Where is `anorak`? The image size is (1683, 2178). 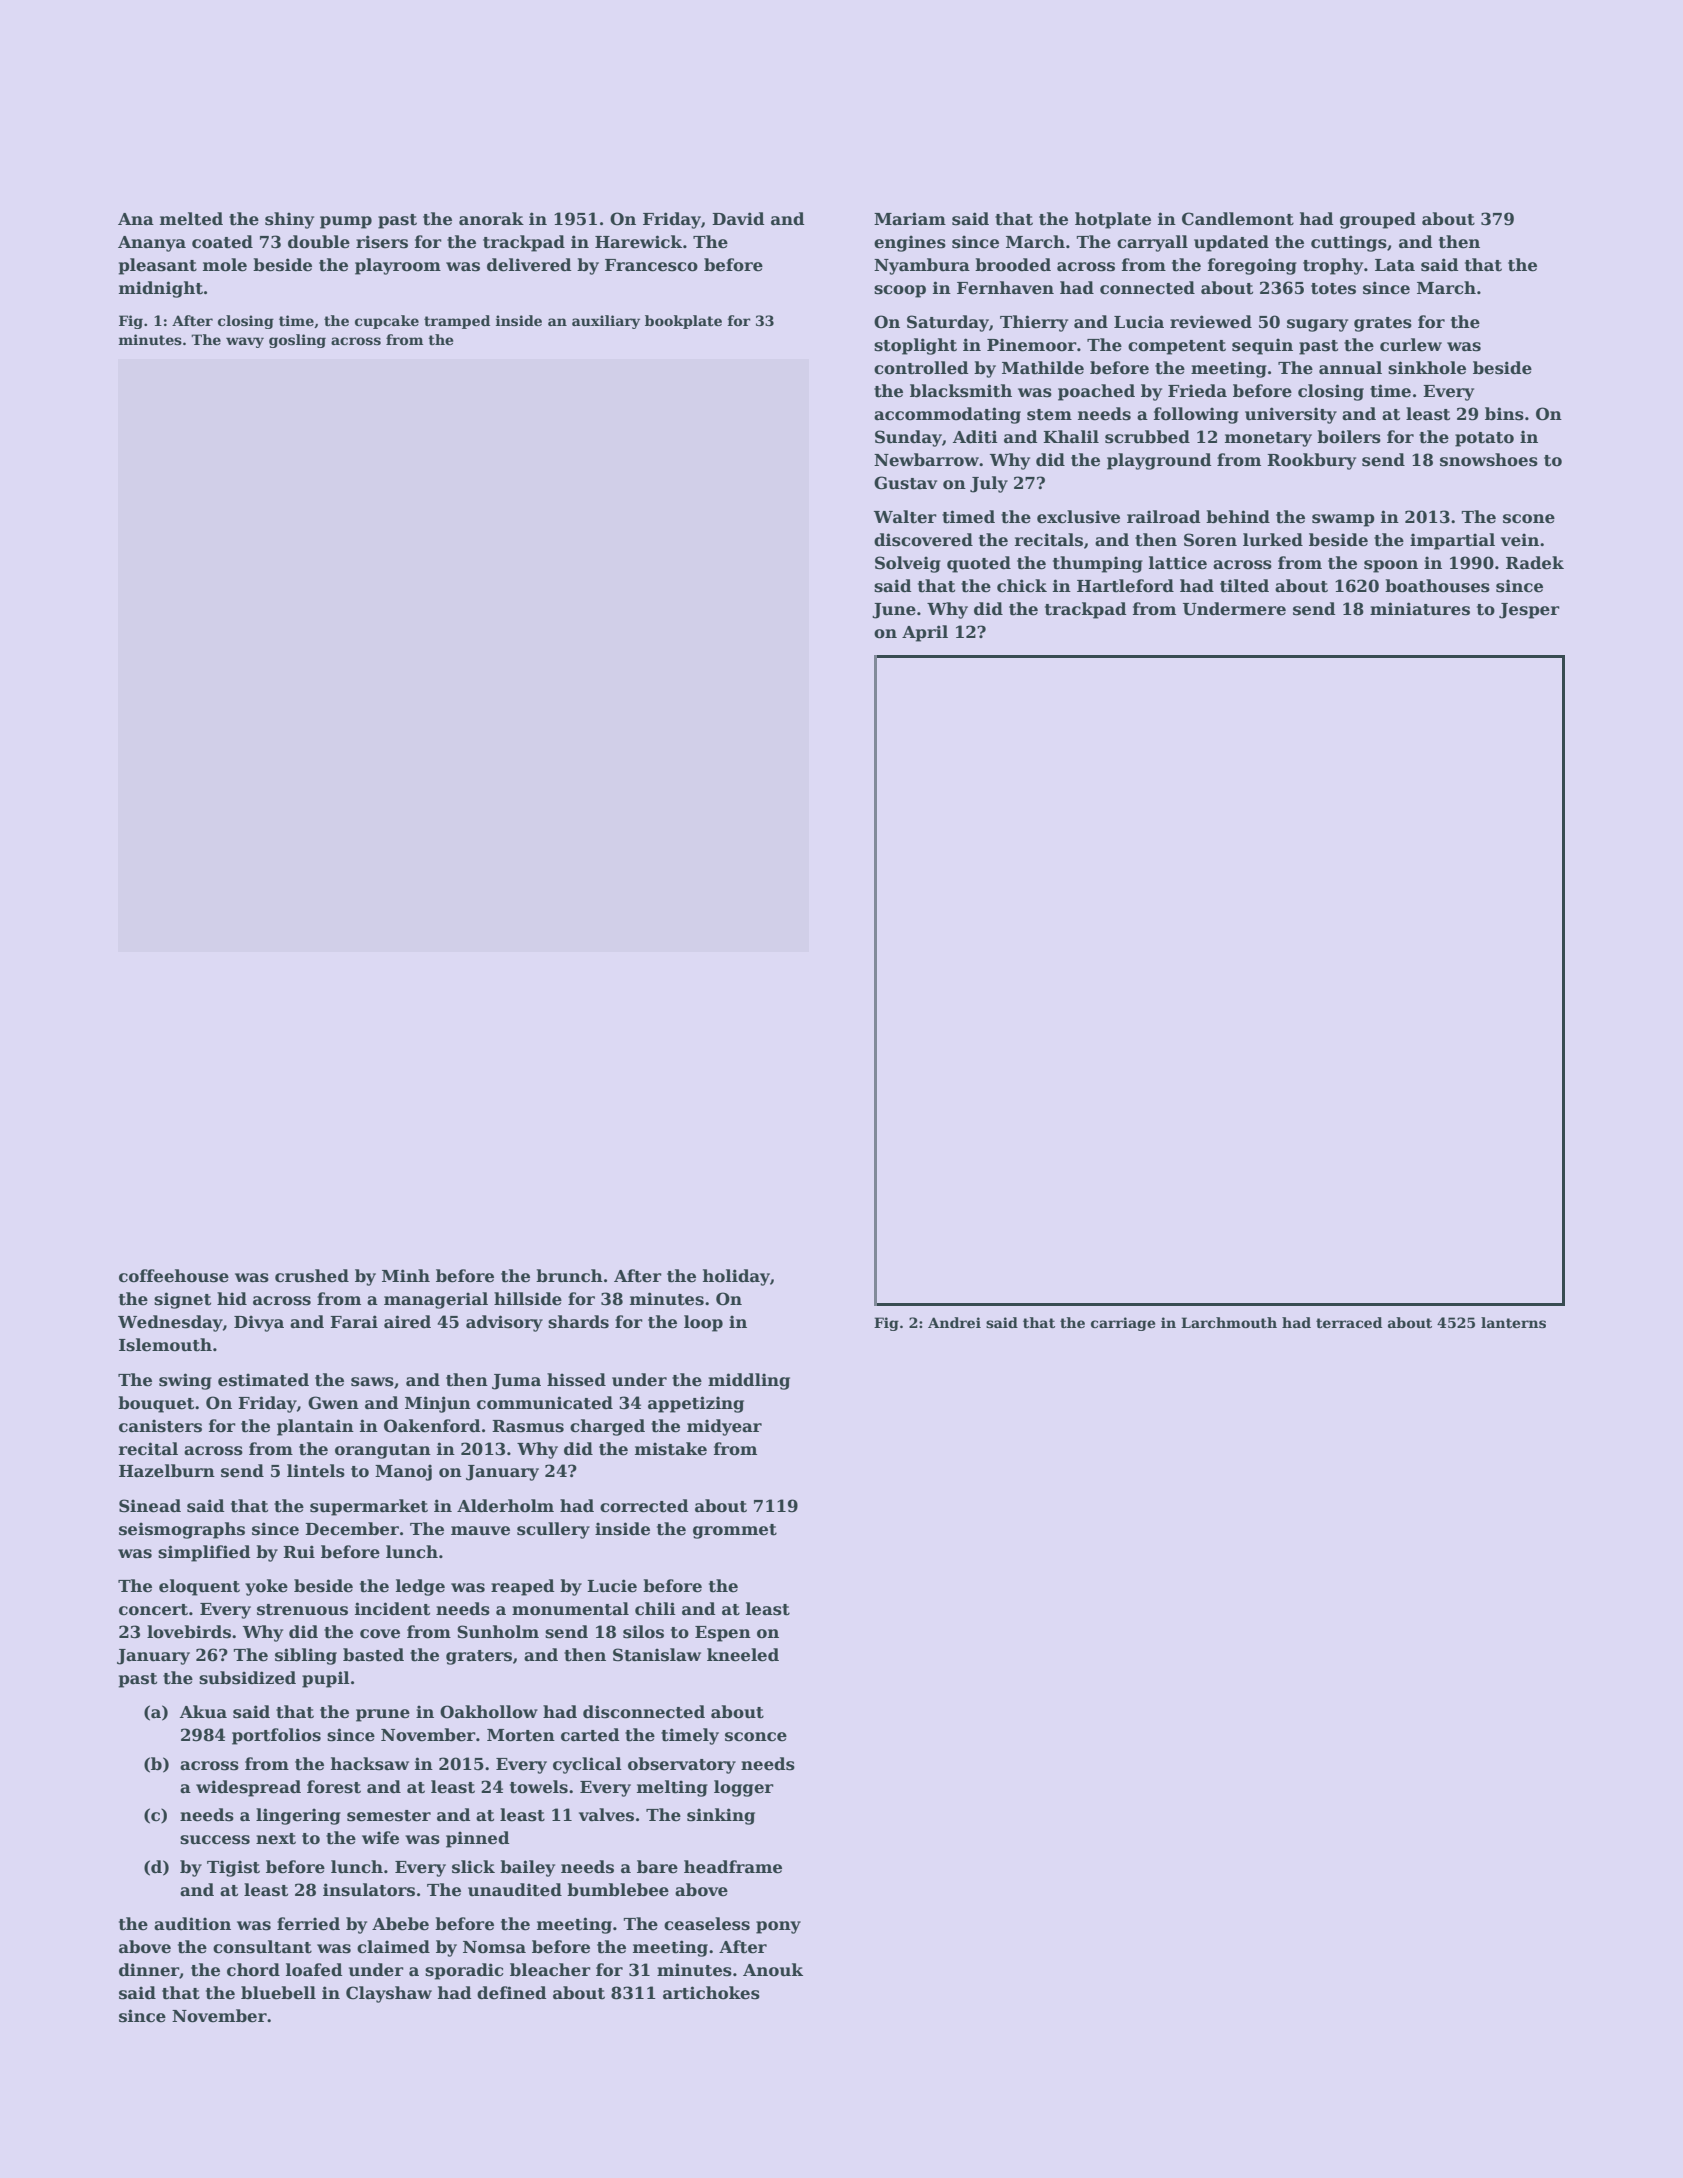 anorak is located at coordinates (491, 219).
